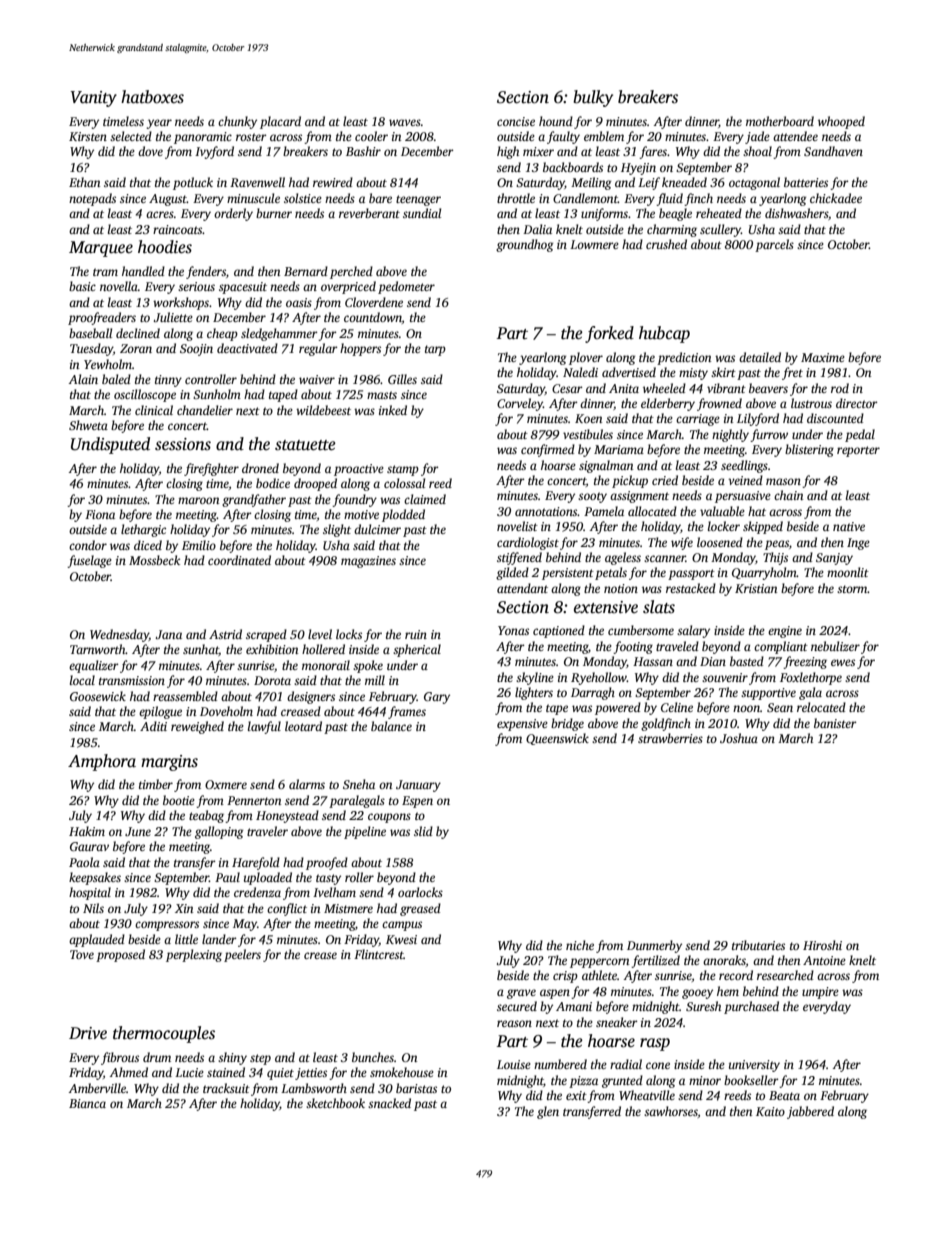  I want to click on Maxime, so click(823, 357).
